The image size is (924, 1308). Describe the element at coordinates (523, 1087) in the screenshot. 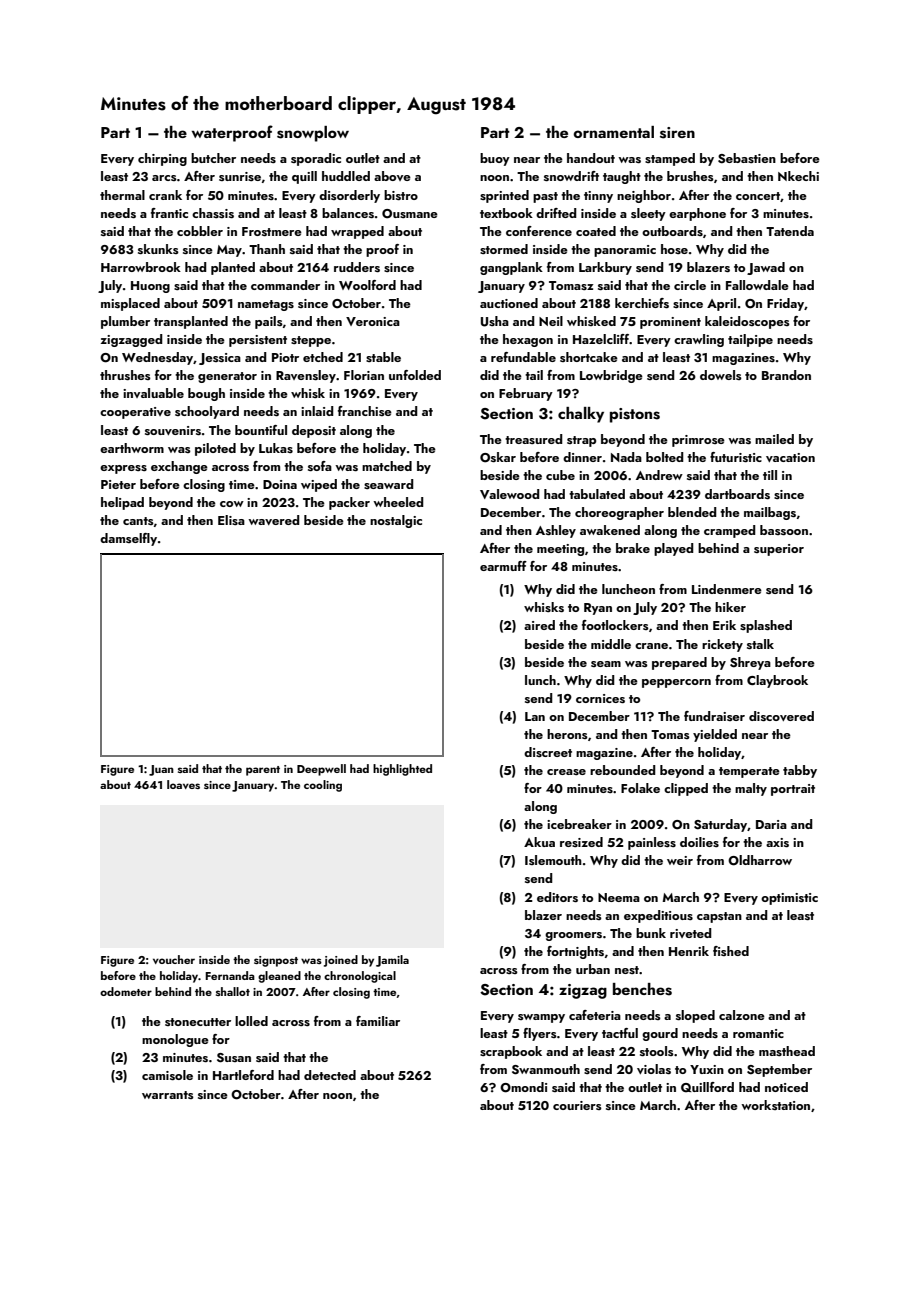

I see `Omondi` at that location.
